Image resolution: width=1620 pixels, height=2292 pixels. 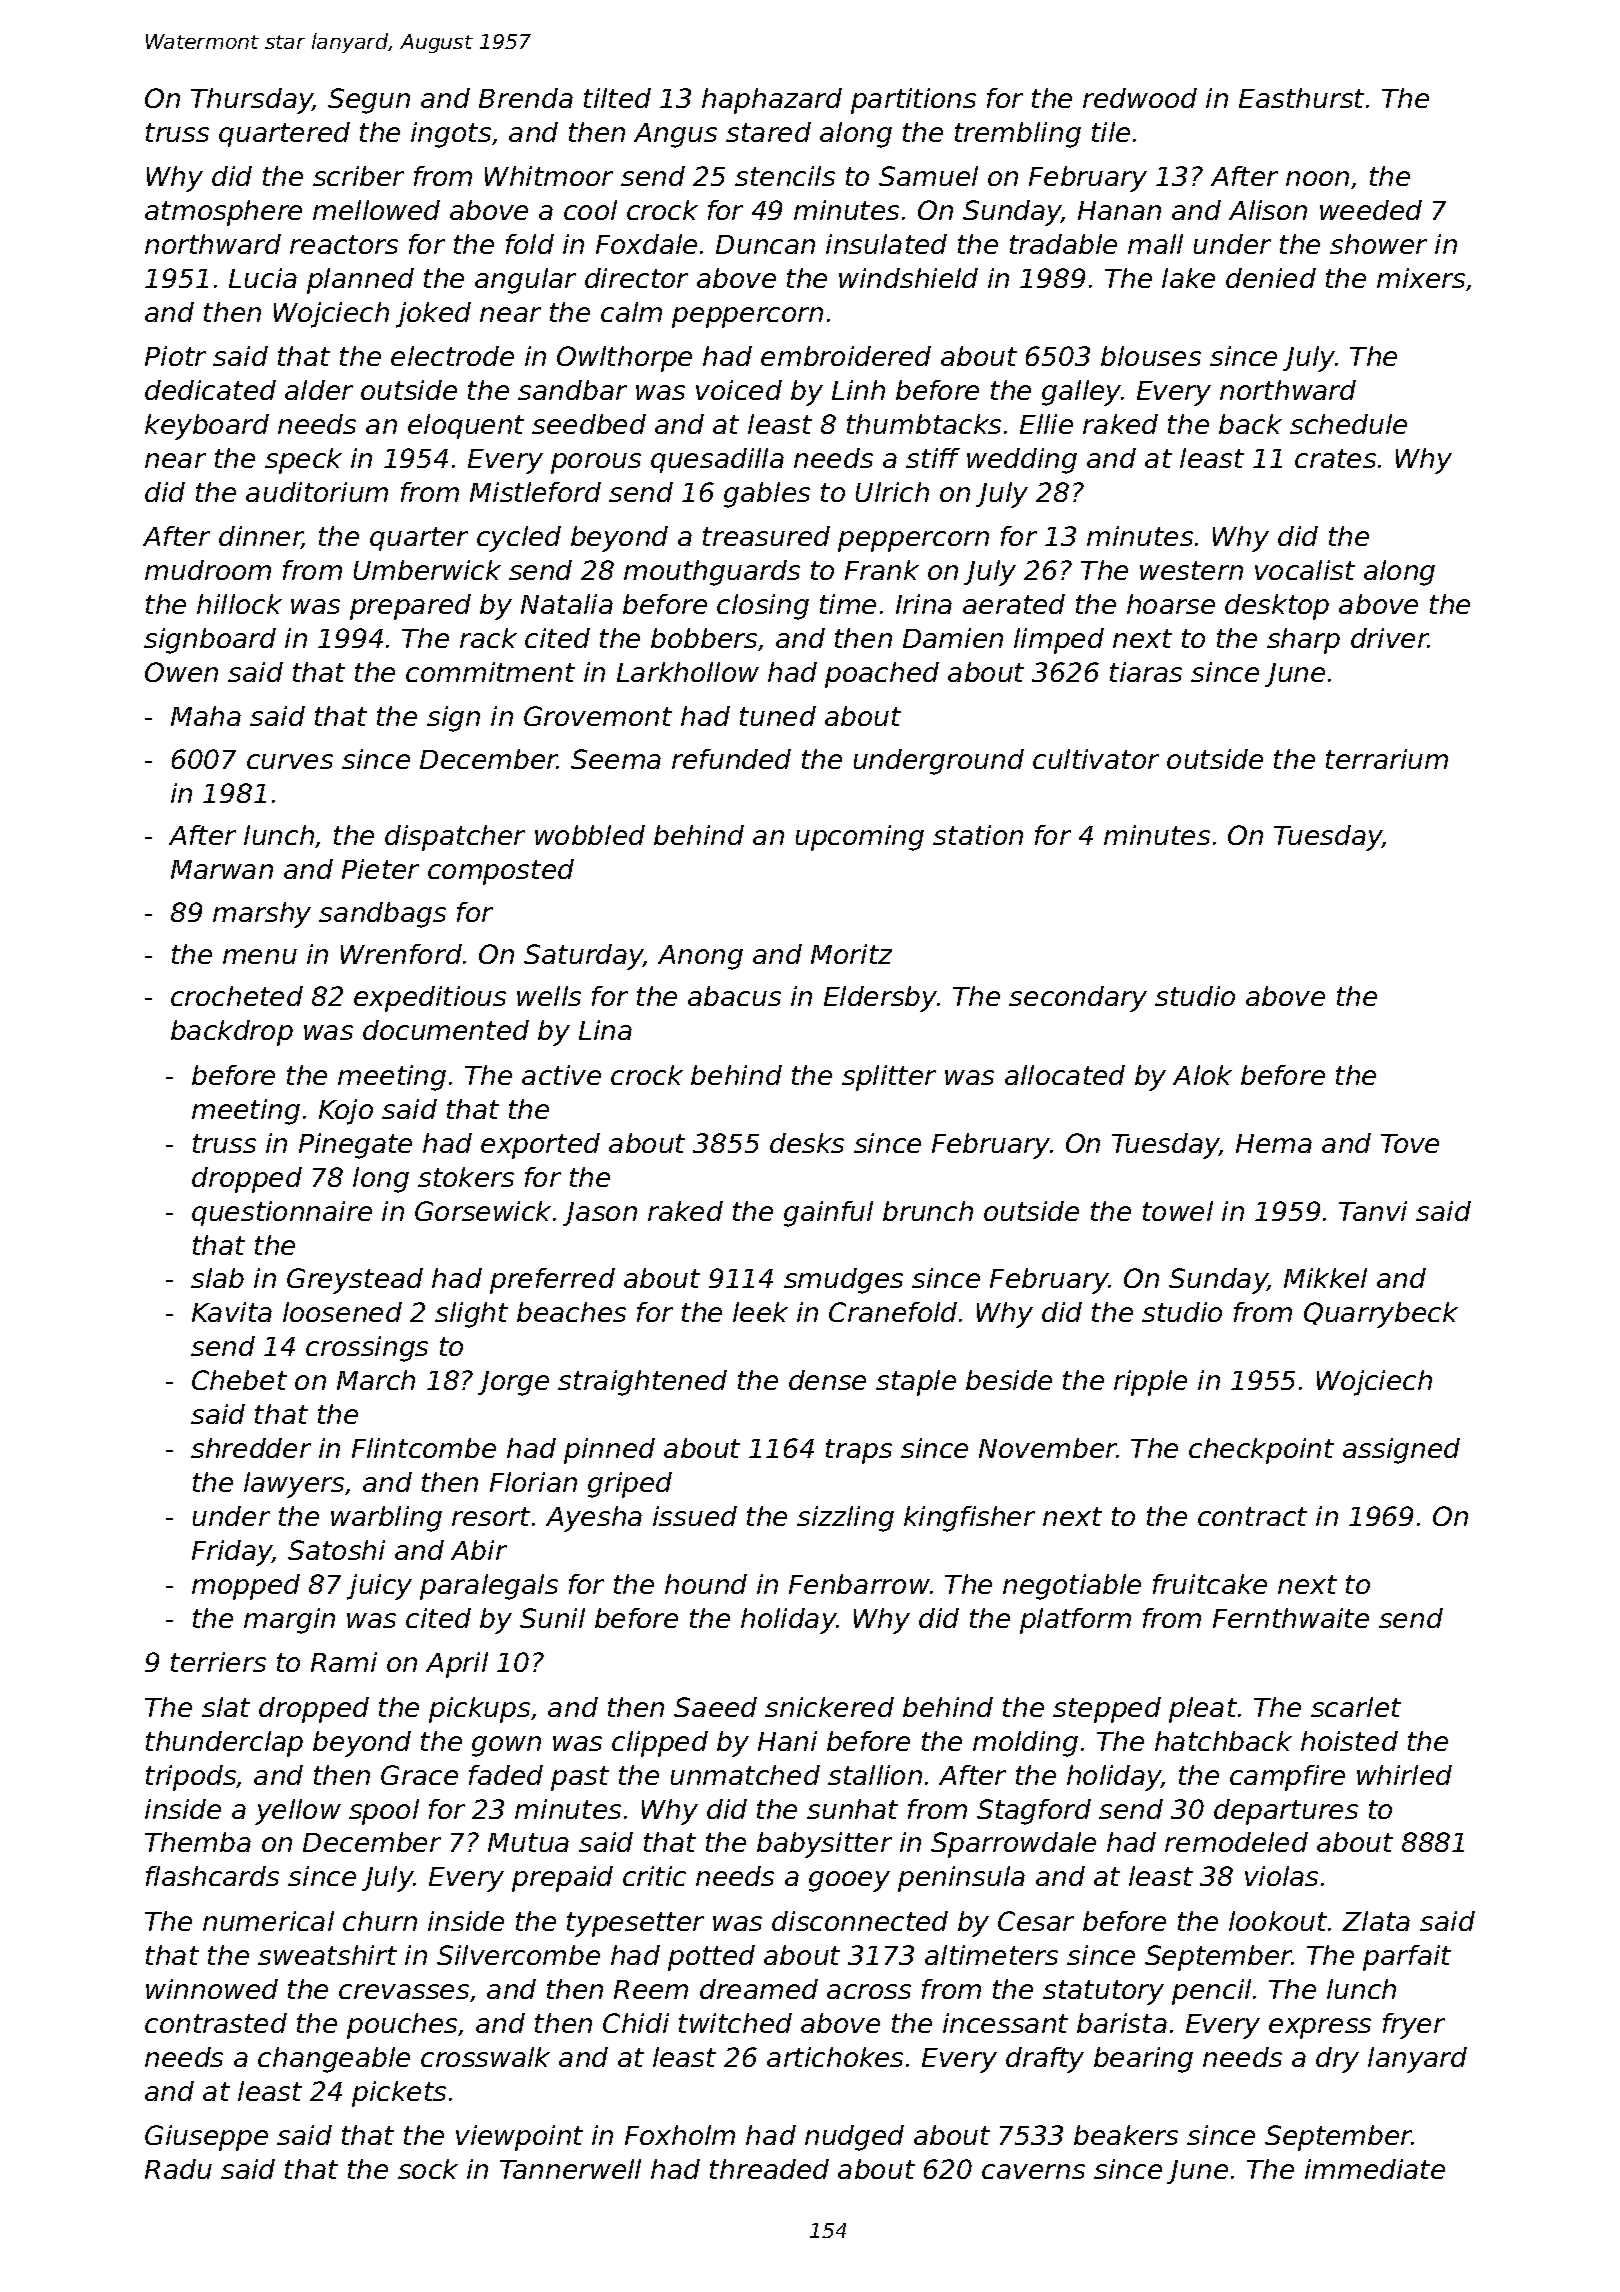 I want to click on Radu, so click(x=178, y=2169).
